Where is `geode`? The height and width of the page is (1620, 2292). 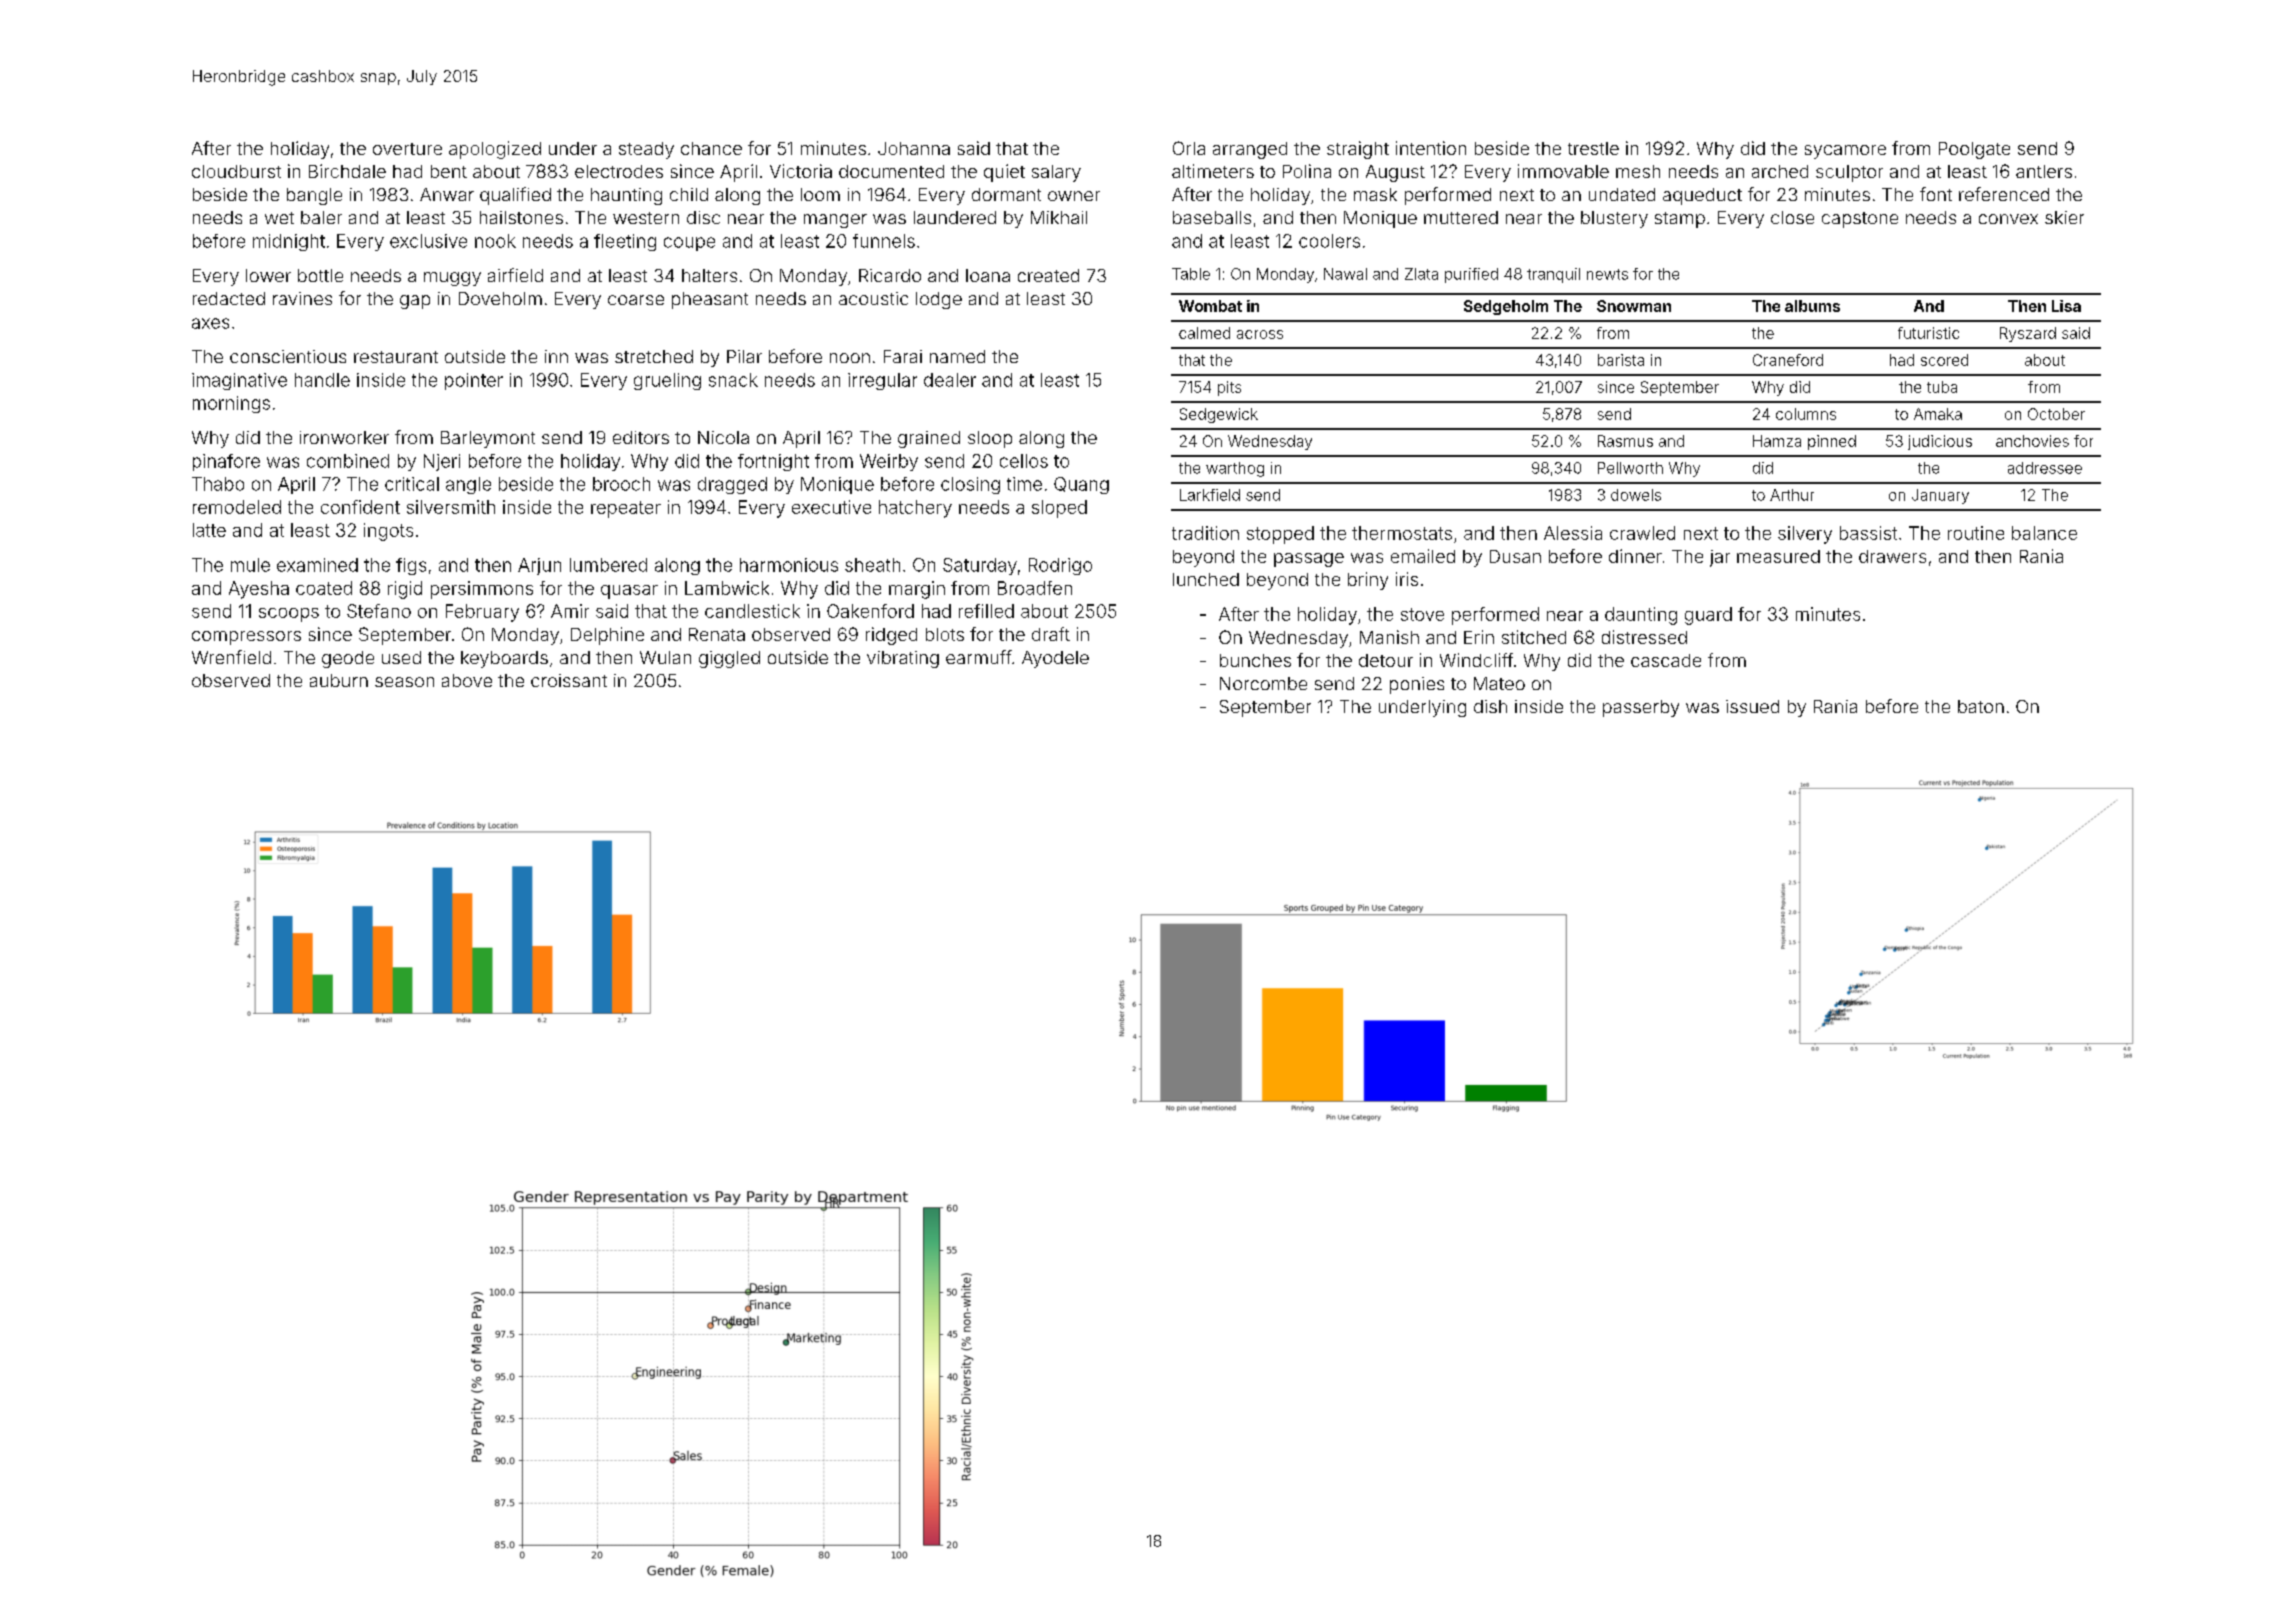 geode is located at coordinates (348, 659).
